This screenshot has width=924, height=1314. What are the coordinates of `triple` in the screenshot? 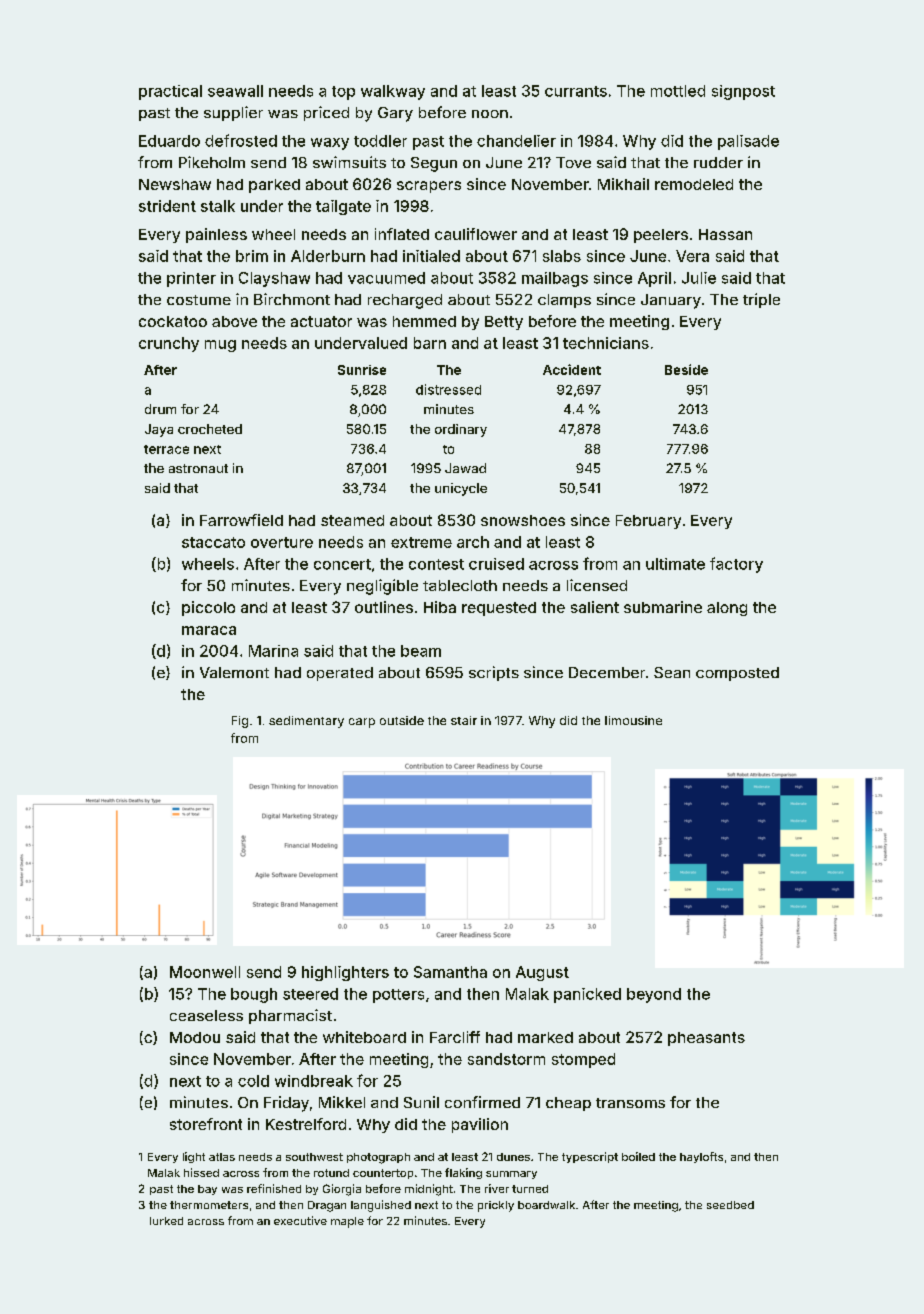 It's located at (761, 300).
